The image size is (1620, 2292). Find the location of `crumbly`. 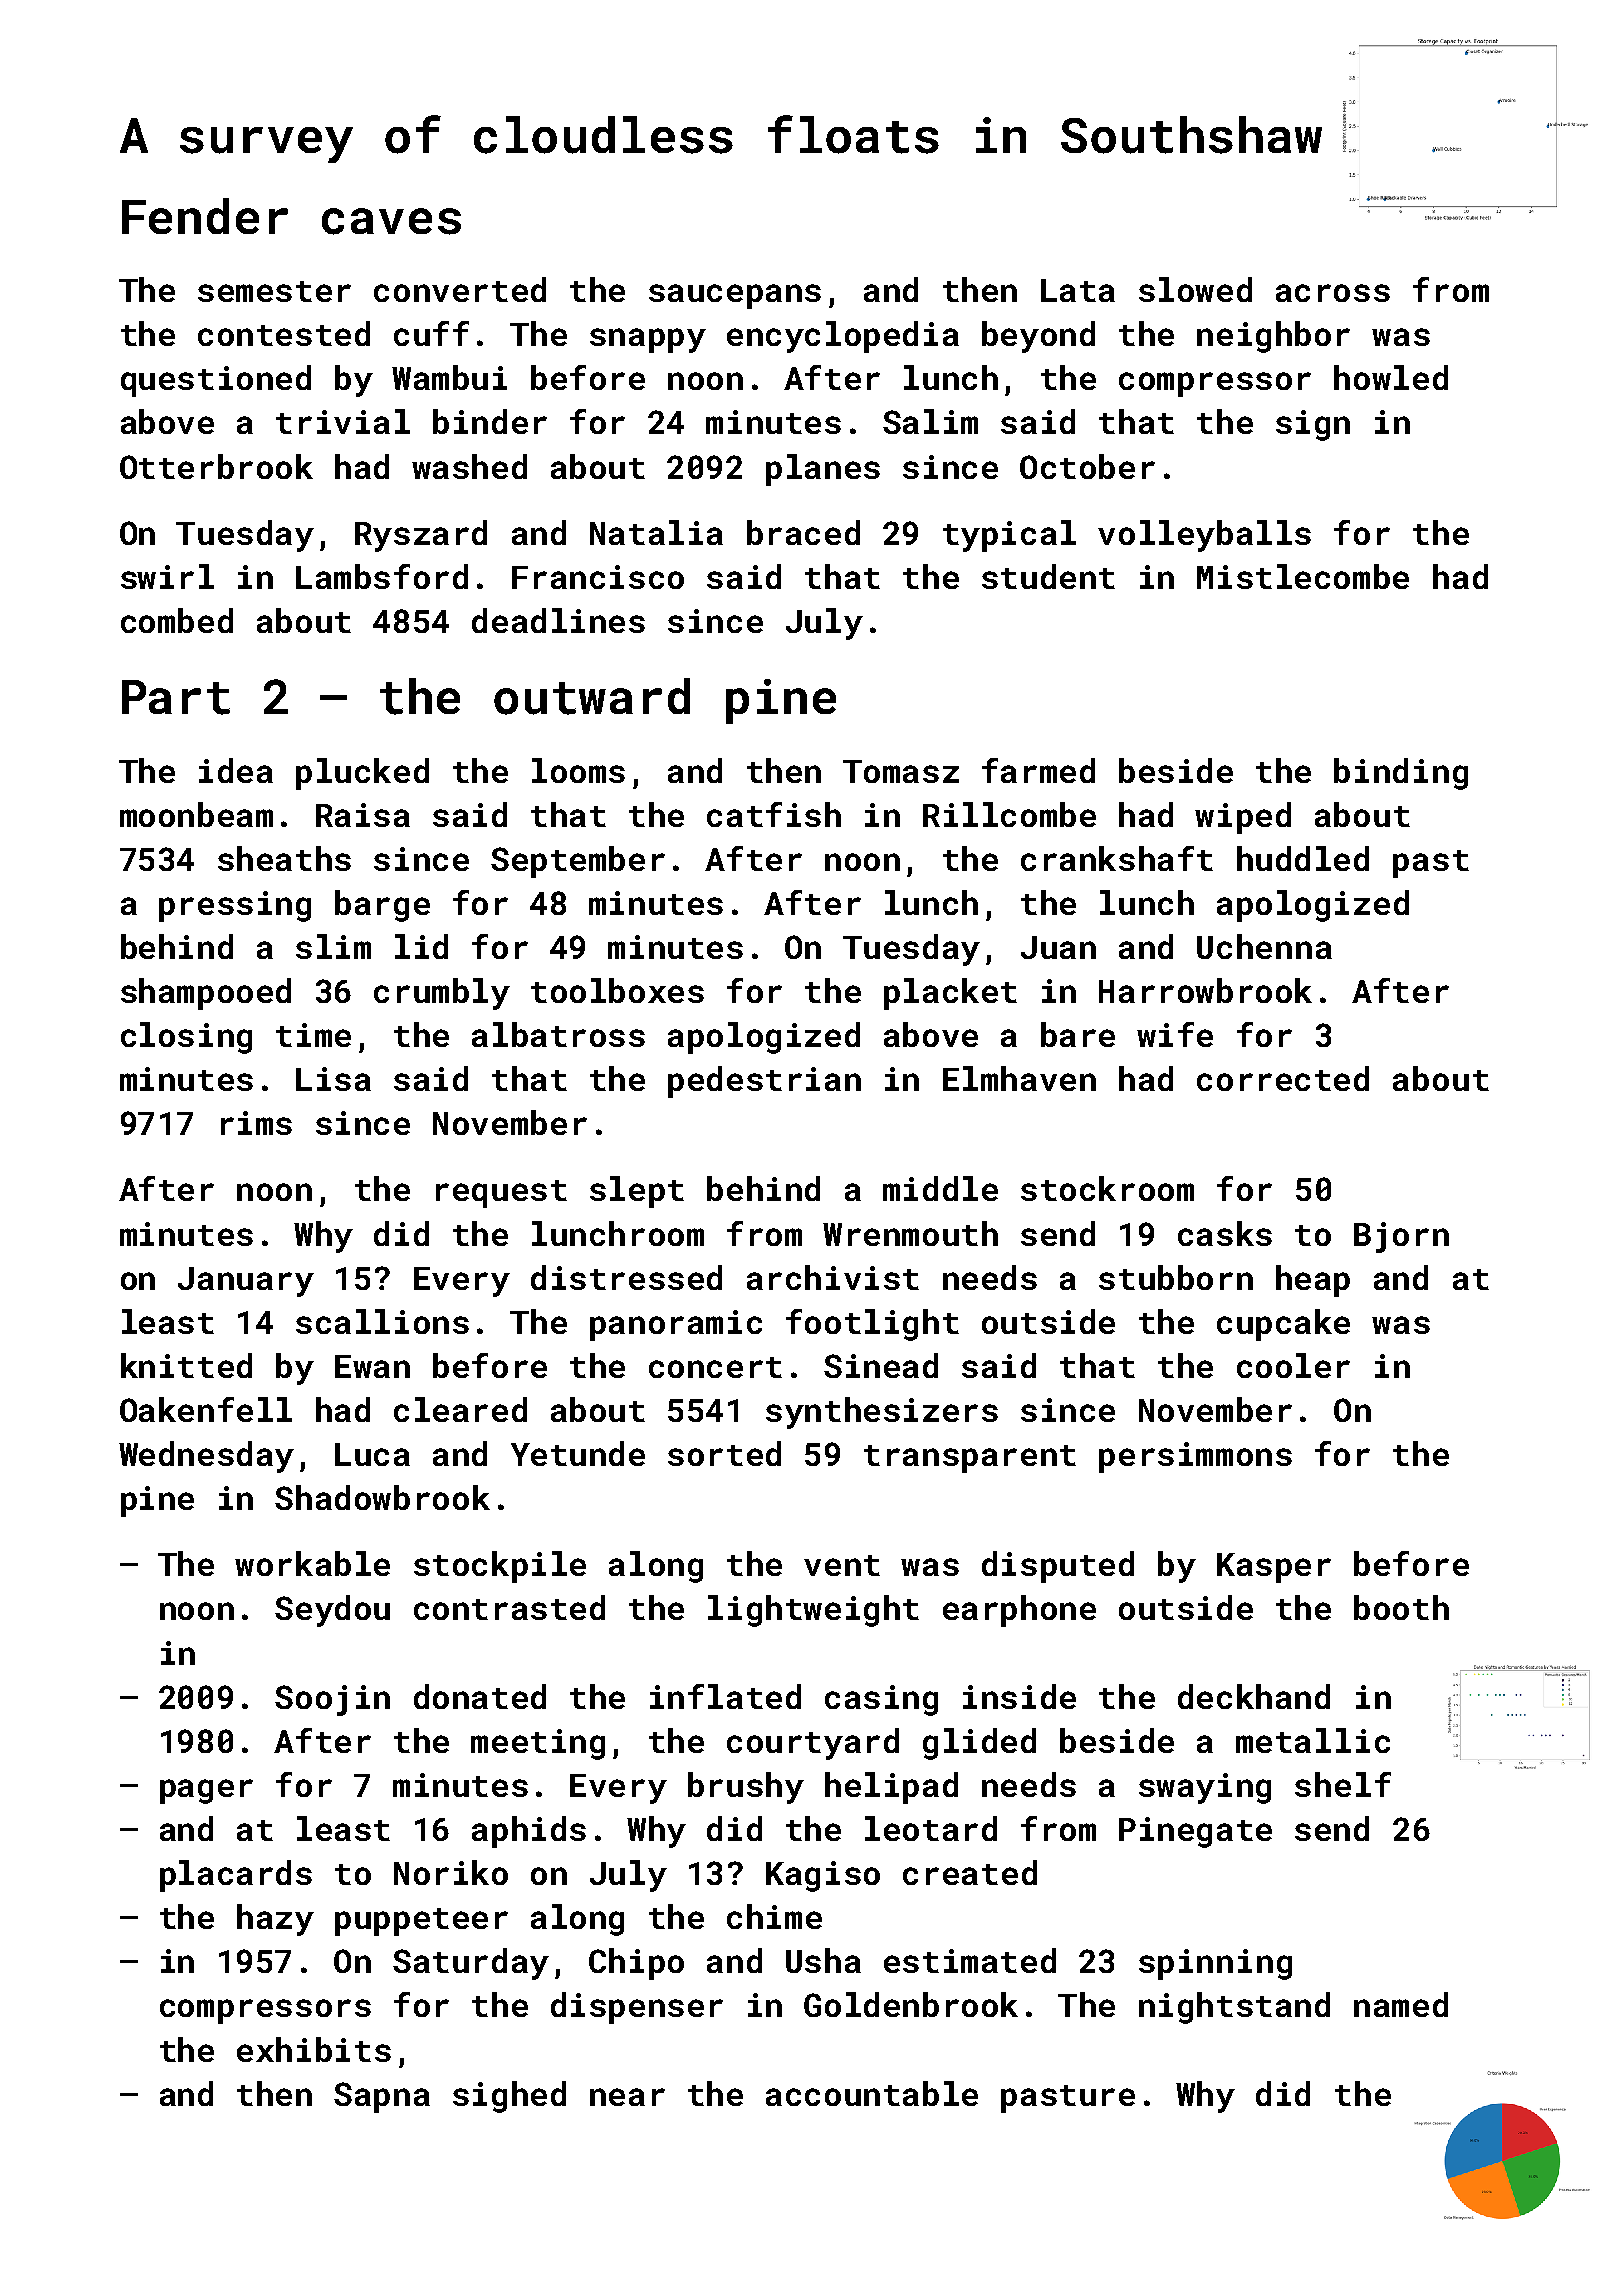

crumbly is located at coordinates (442, 994).
